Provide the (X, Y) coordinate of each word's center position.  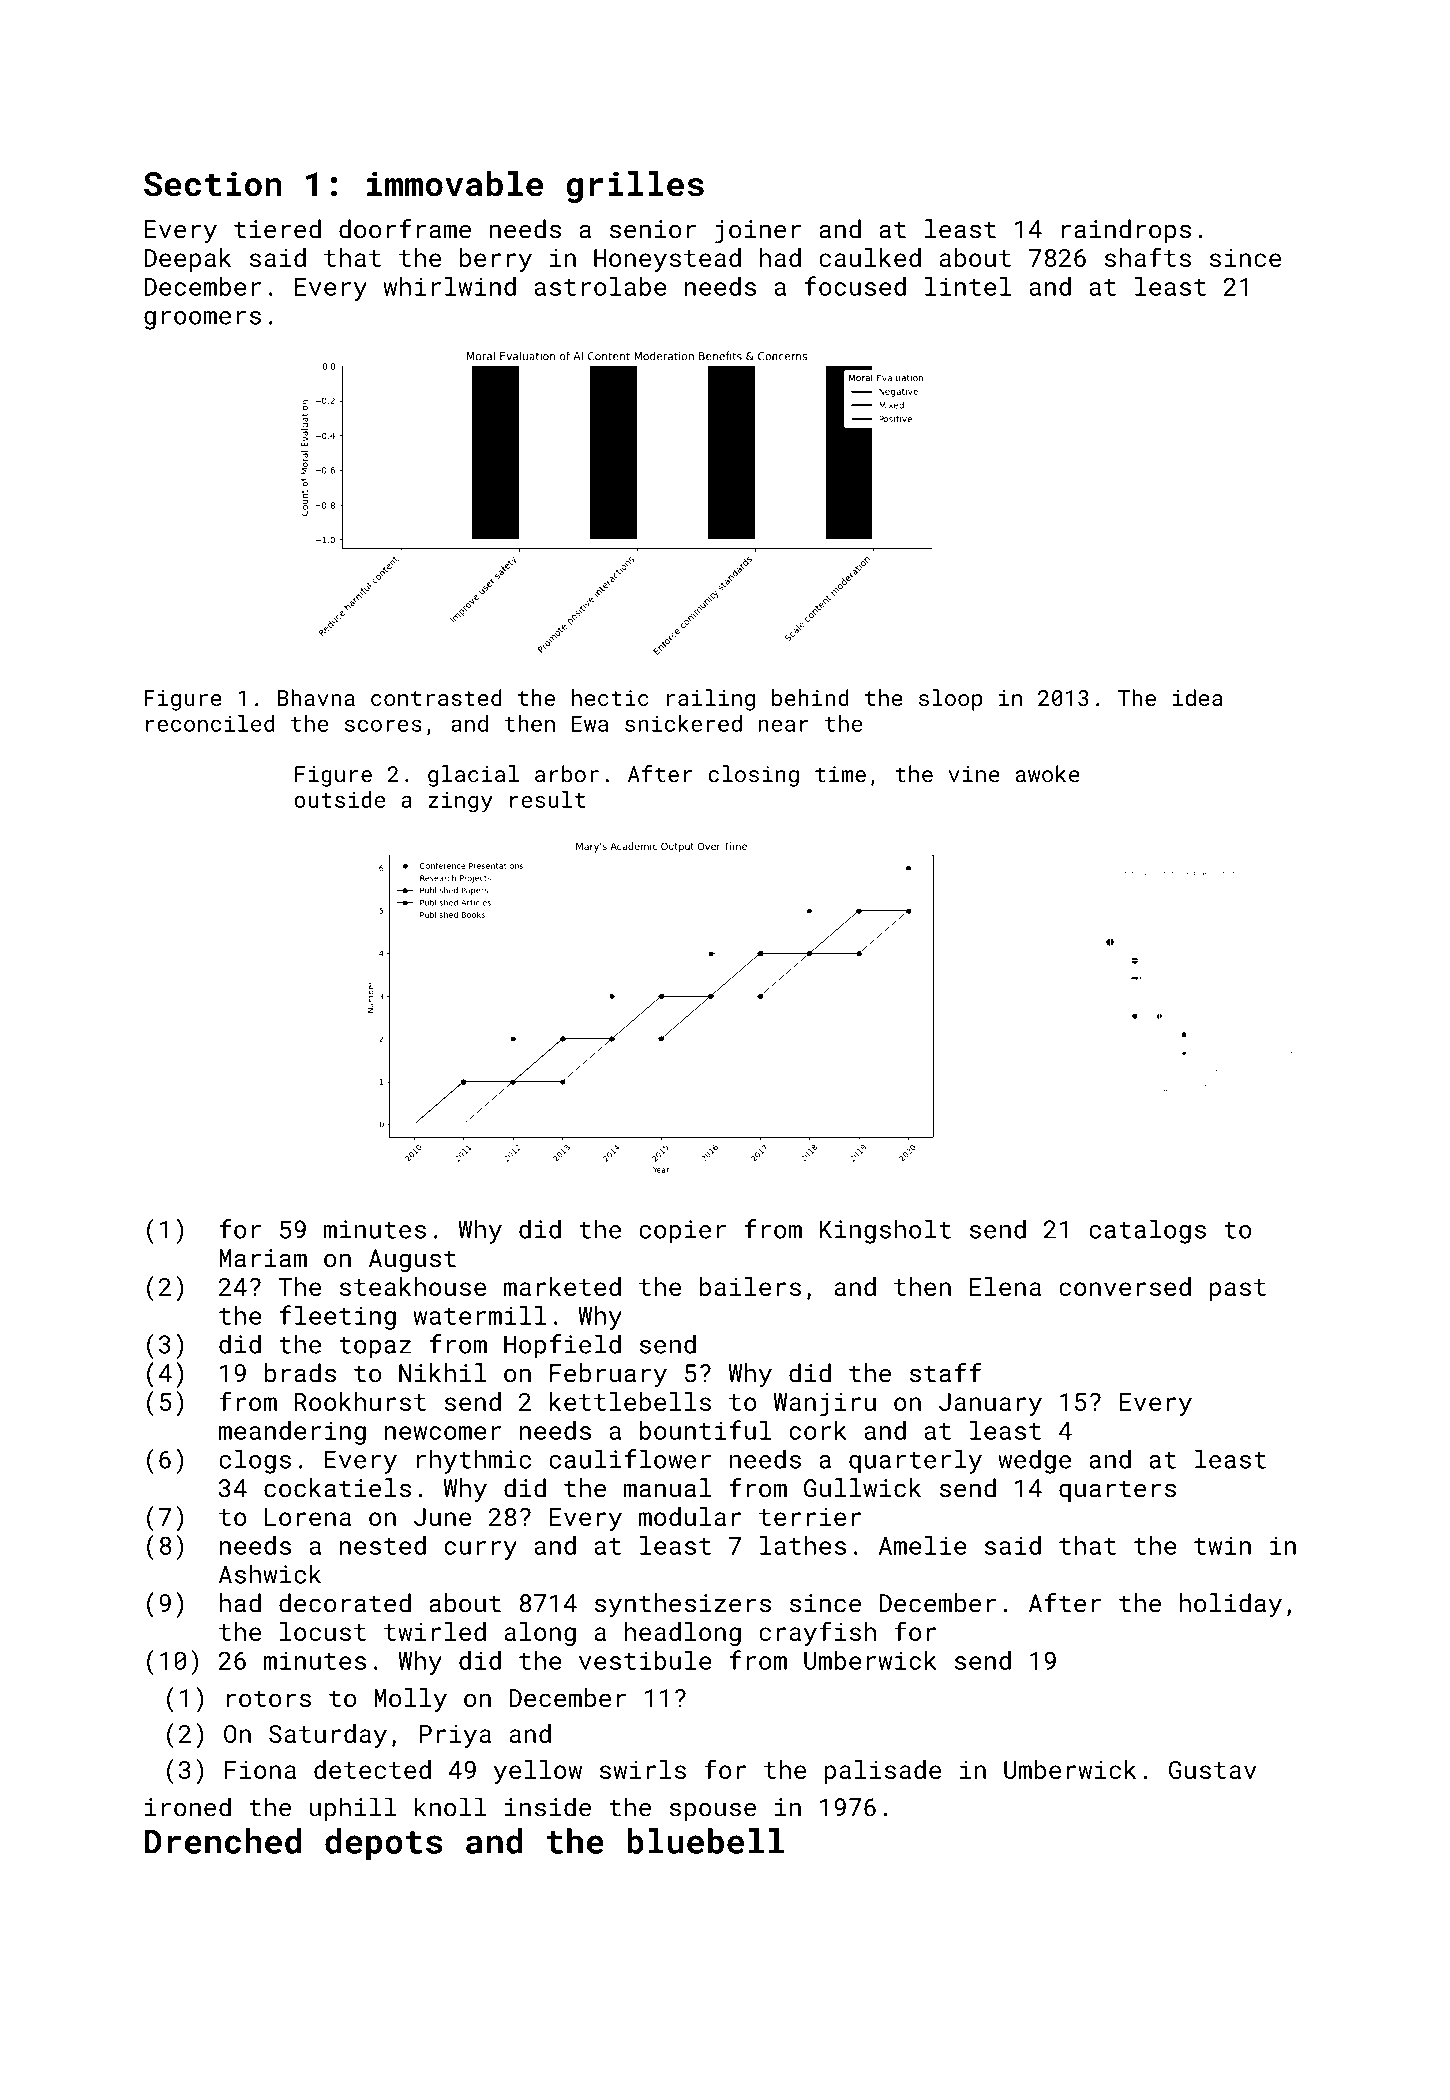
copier (682, 1232)
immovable (455, 184)
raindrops (1126, 231)
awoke (1048, 774)
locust (323, 1631)
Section (213, 184)
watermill (480, 1315)
